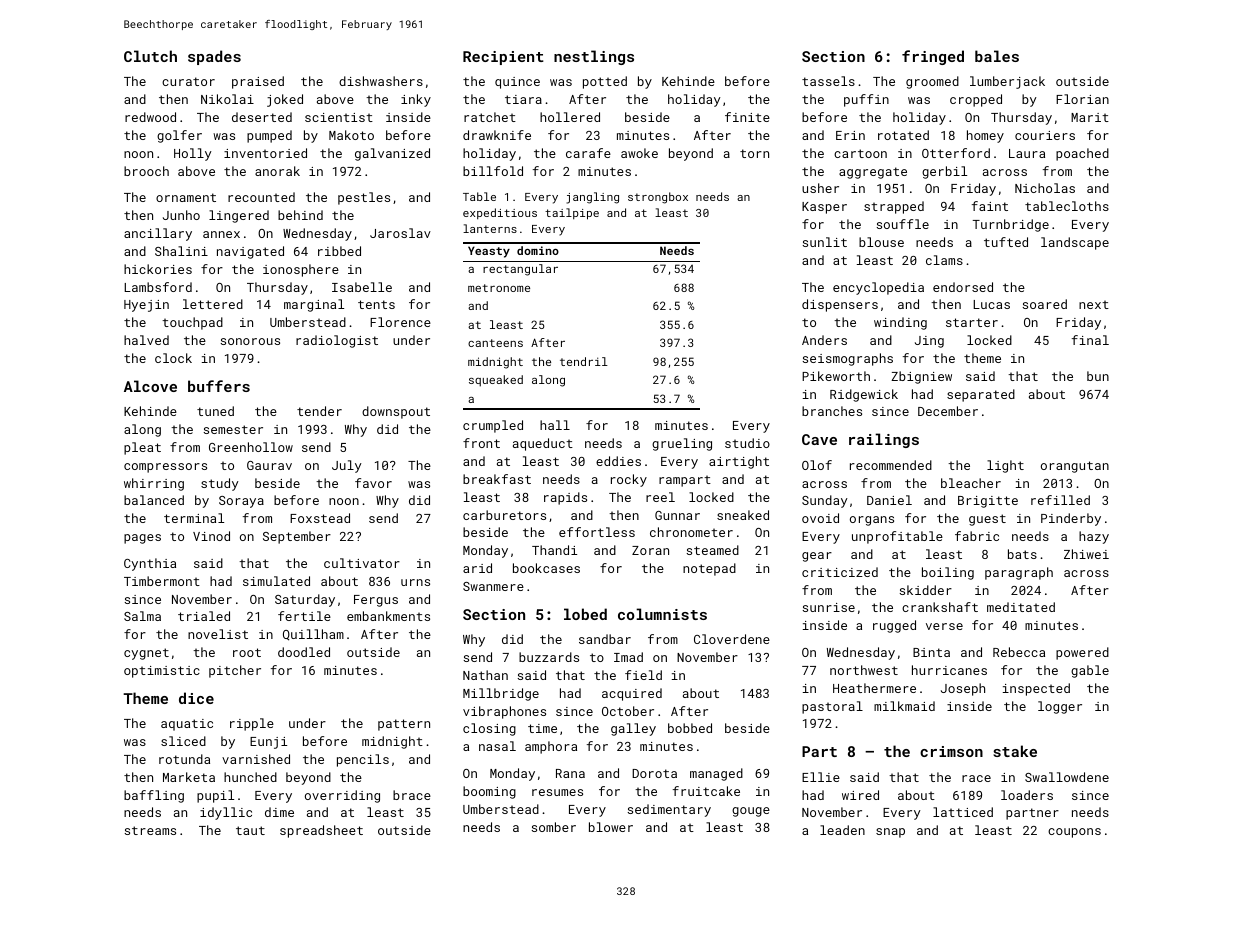 This image has width=1233, height=952. I want to click on torn, so click(754, 153).
